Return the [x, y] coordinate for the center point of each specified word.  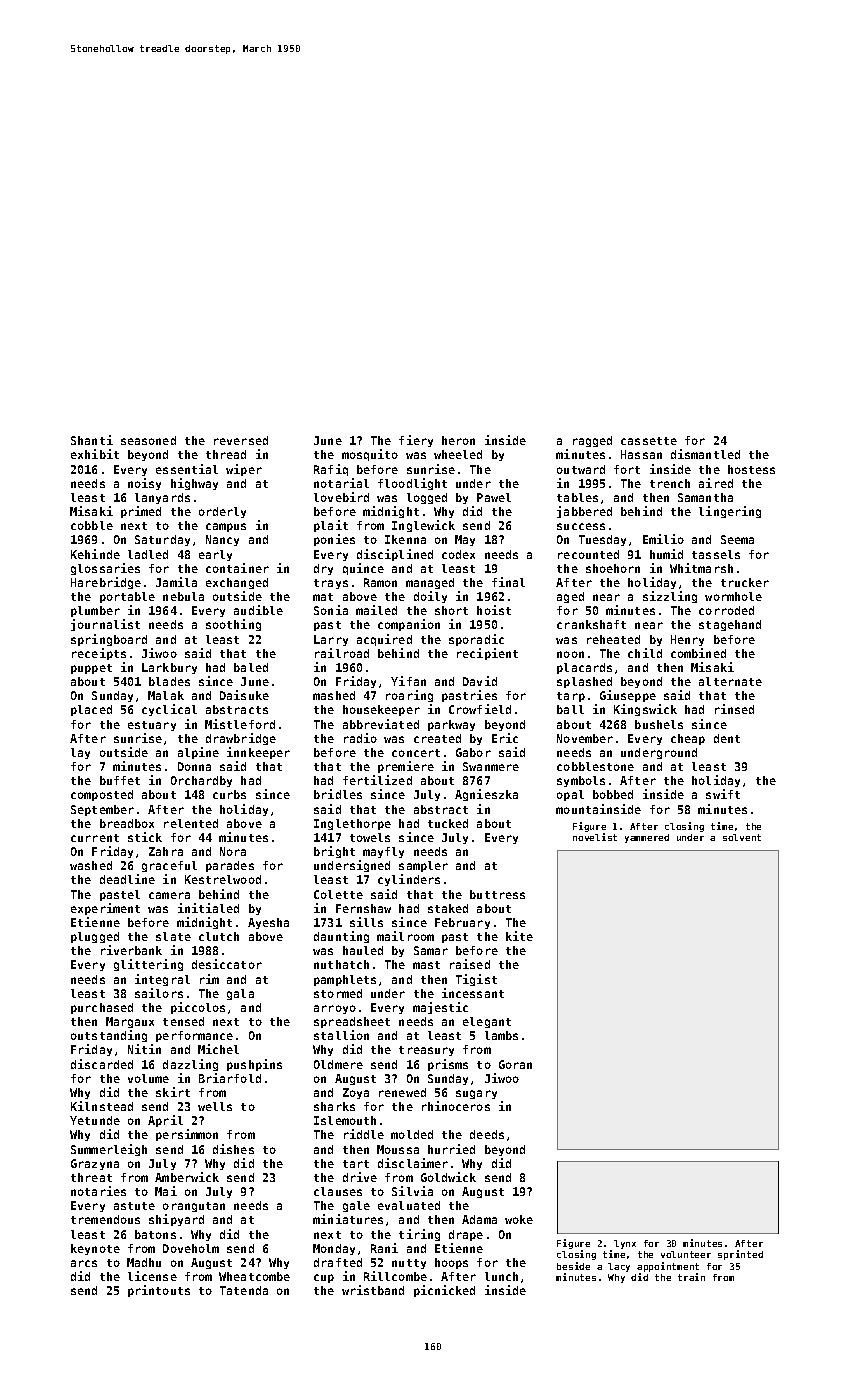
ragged [592, 441]
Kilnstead [102, 1106]
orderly [222, 512]
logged [427, 498]
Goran [515, 1064]
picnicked [444, 1291]
